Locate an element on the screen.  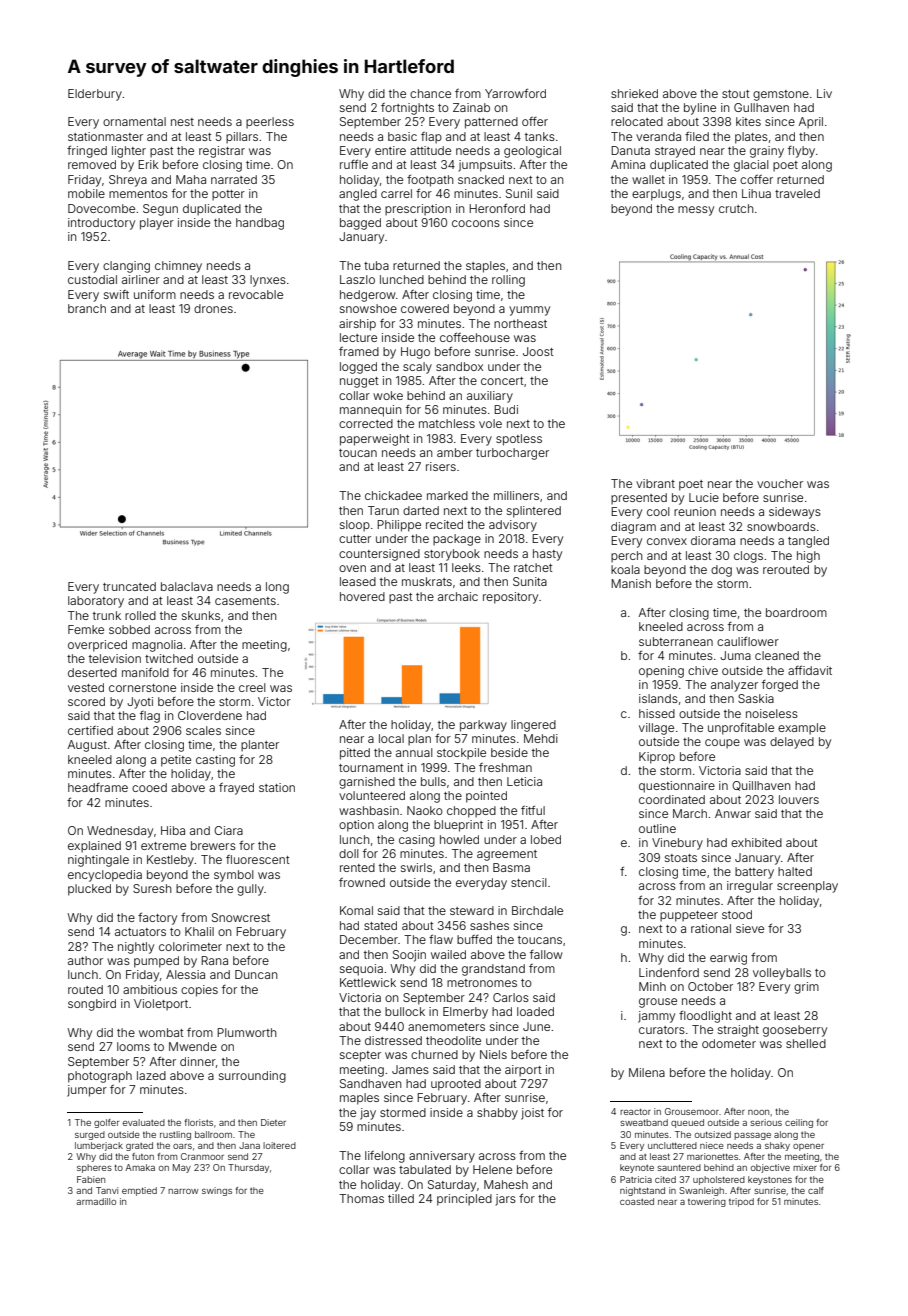
screenplay is located at coordinates (807, 887).
